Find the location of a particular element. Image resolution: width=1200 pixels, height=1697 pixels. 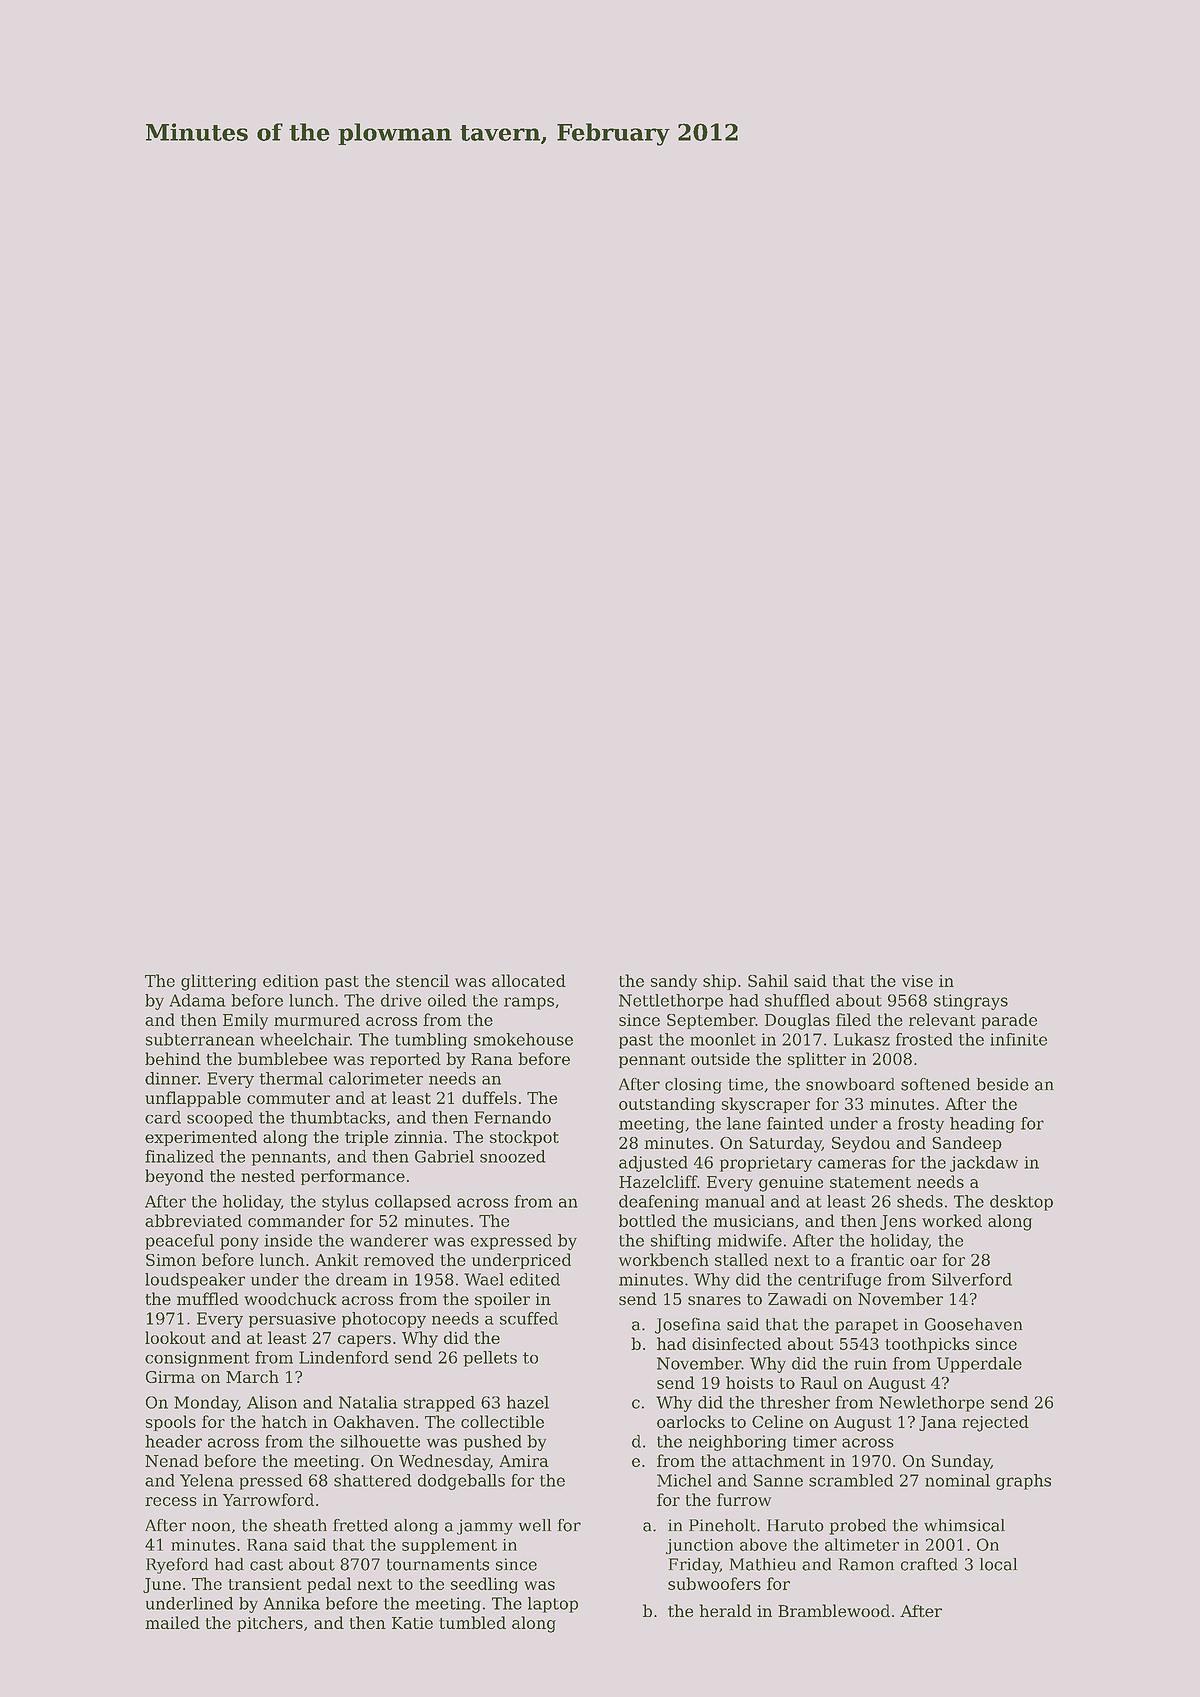

Bramblewood is located at coordinates (834, 1610).
